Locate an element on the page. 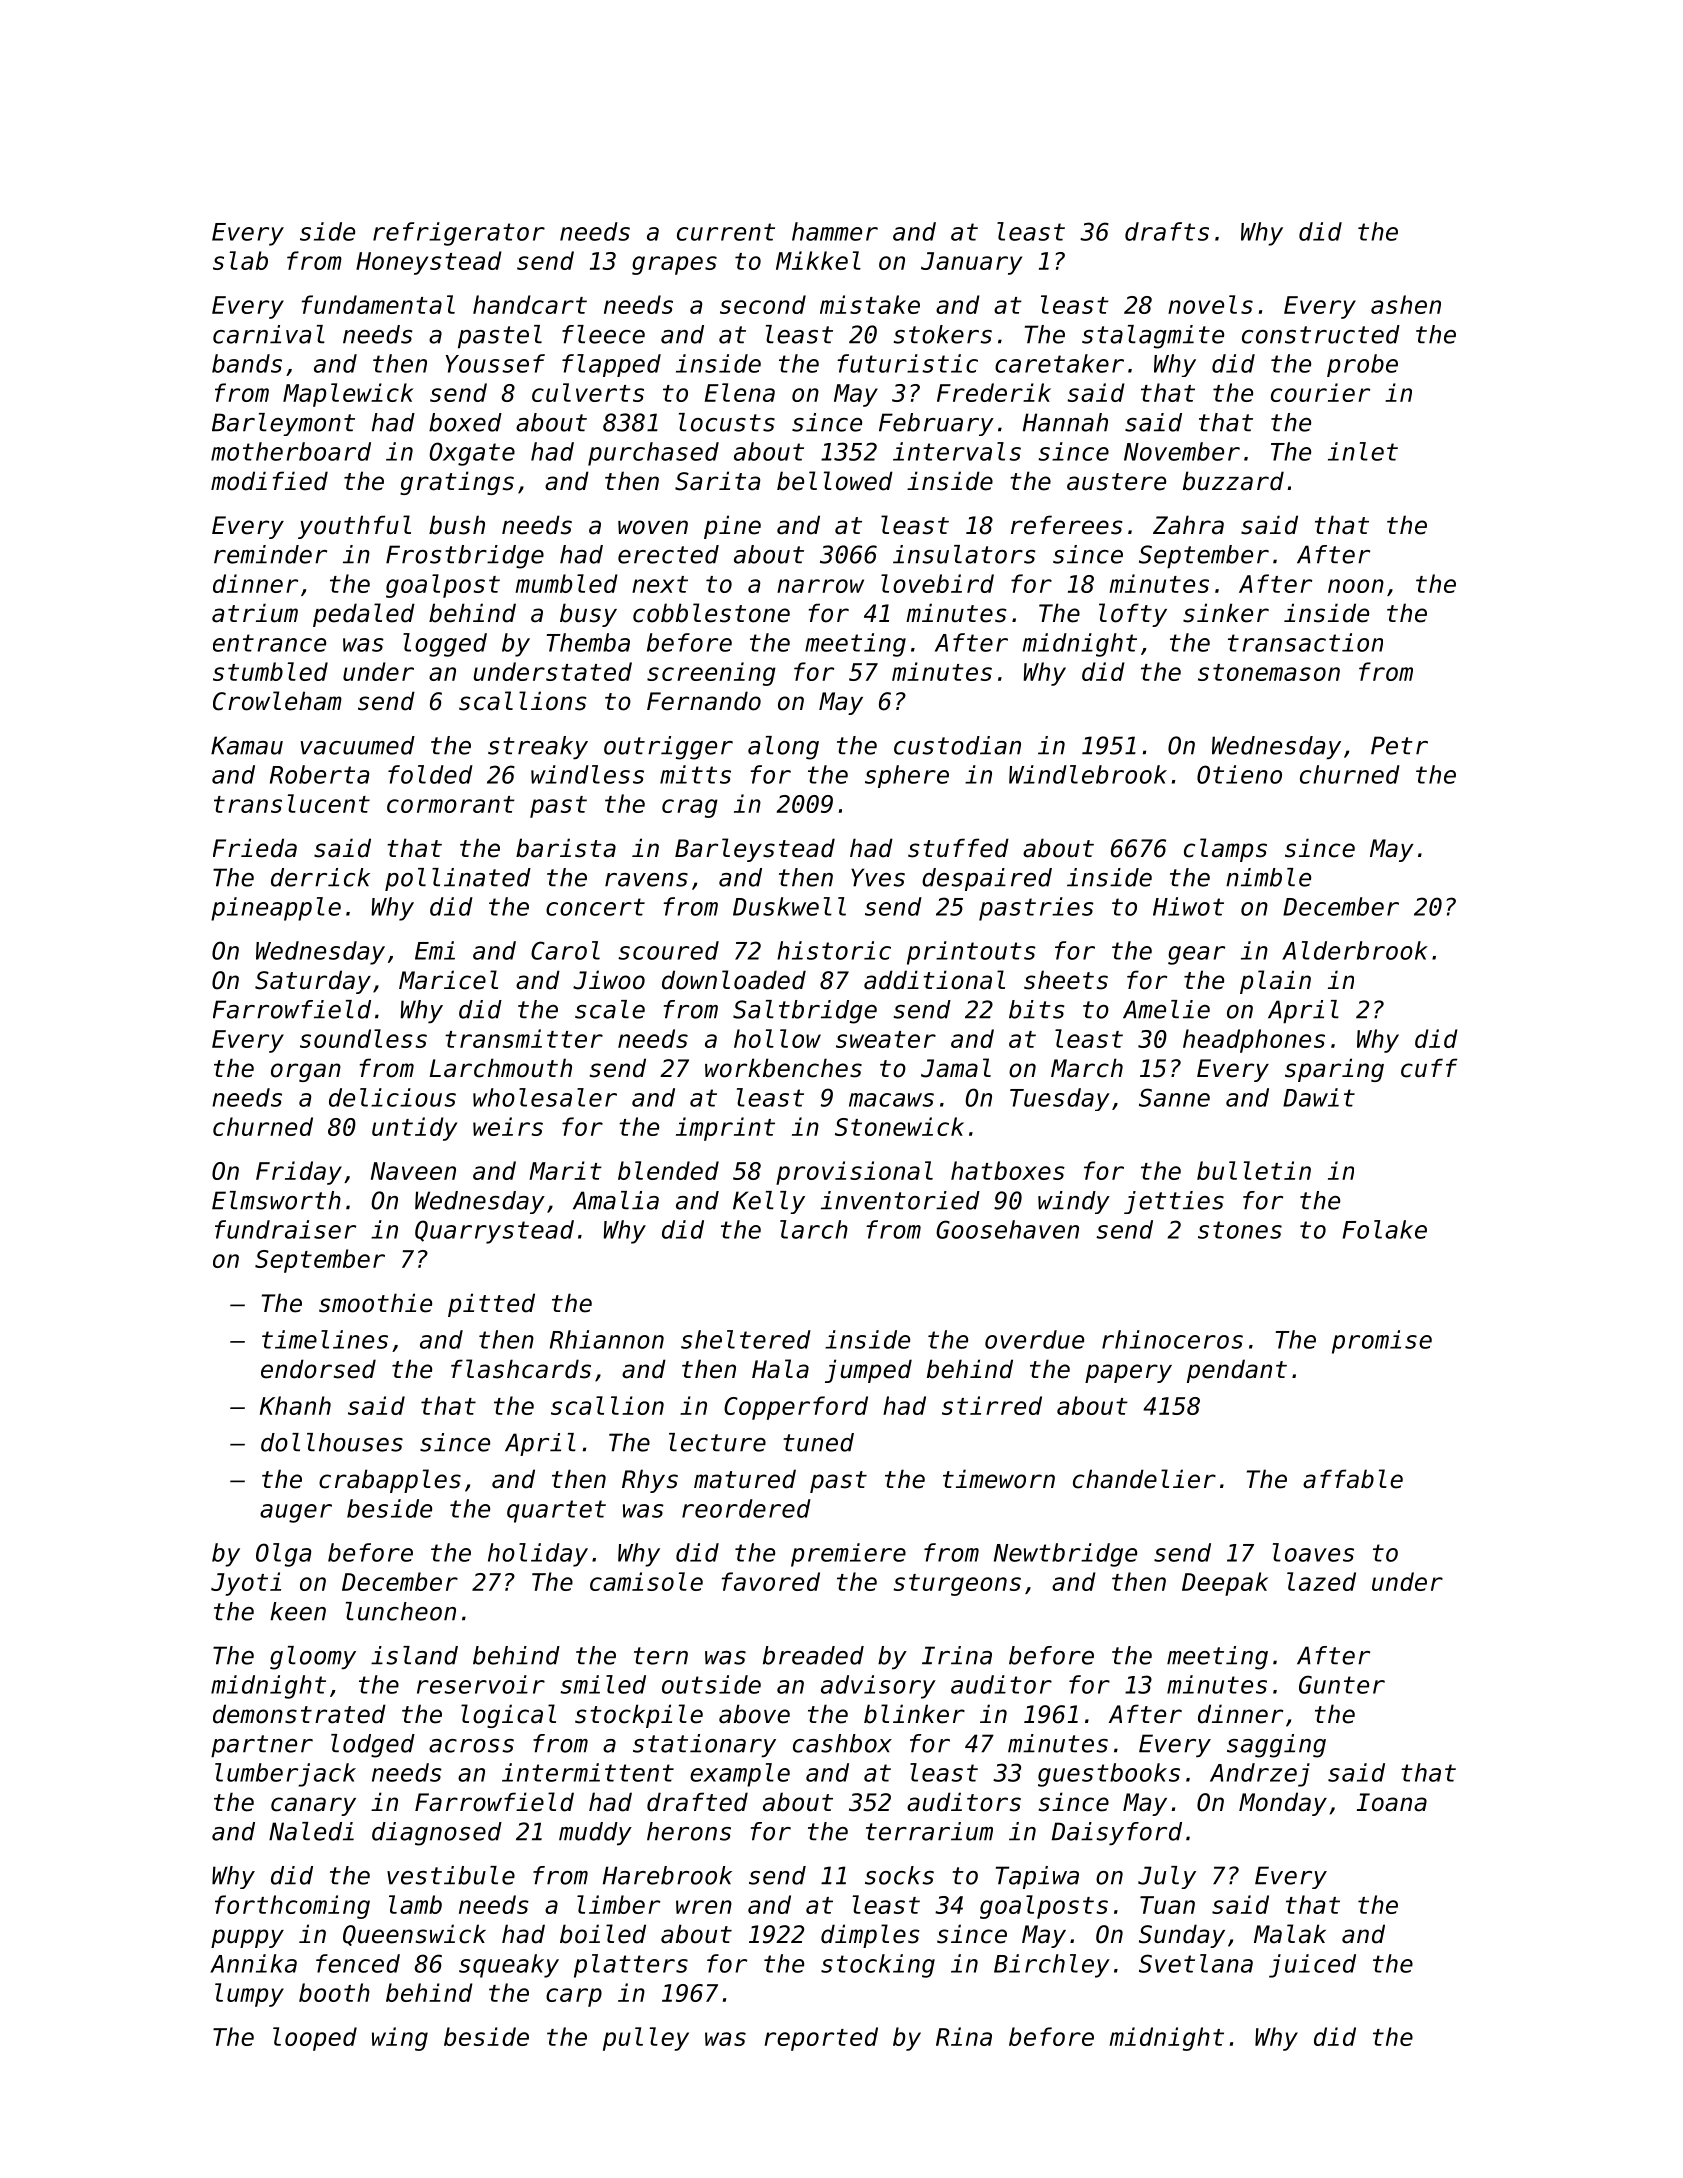 This document has height=2178, width=1683. endorsed is located at coordinates (318, 1369).
